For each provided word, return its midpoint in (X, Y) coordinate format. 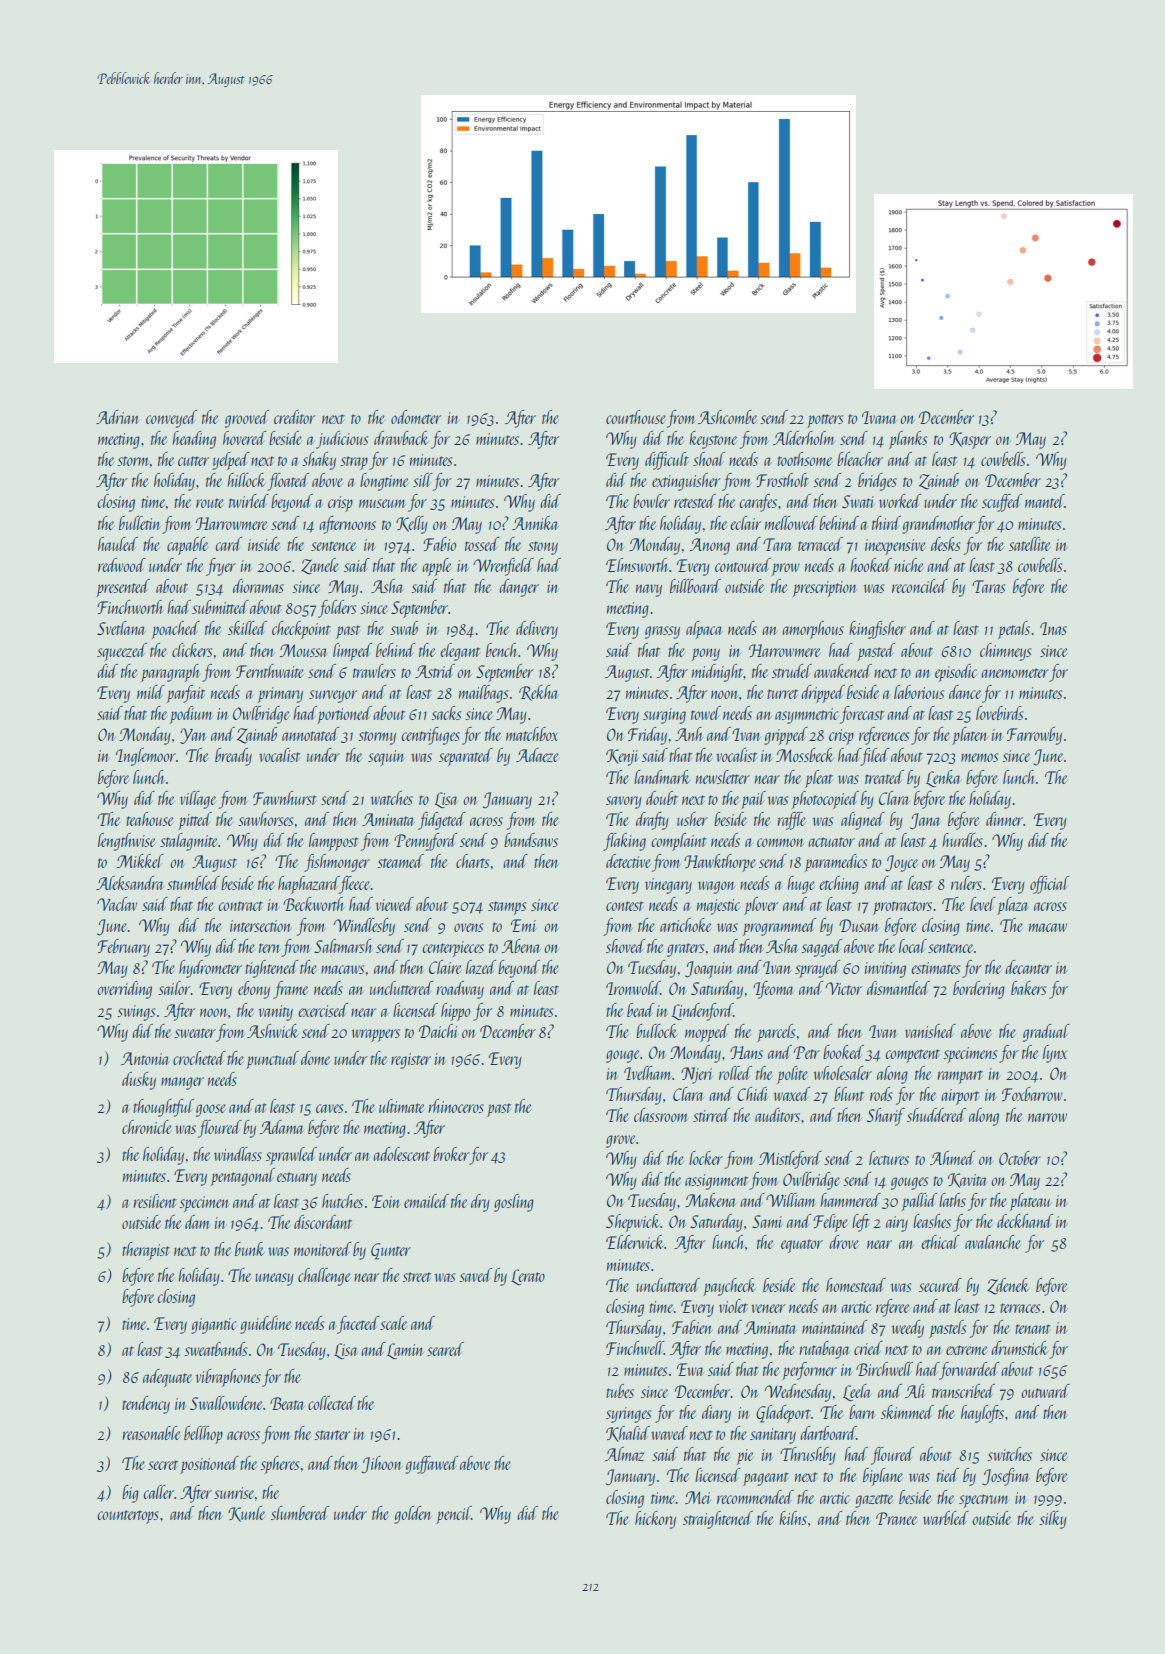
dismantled (898, 988)
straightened (718, 1520)
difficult (667, 461)
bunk (250, 1249)
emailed (426, 1201)
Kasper (970, 440)
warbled (946, 1518)
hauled (118, 544)
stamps (507, 908)
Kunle (246, 1514)
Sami (767, 1221)
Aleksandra (129, 883)
